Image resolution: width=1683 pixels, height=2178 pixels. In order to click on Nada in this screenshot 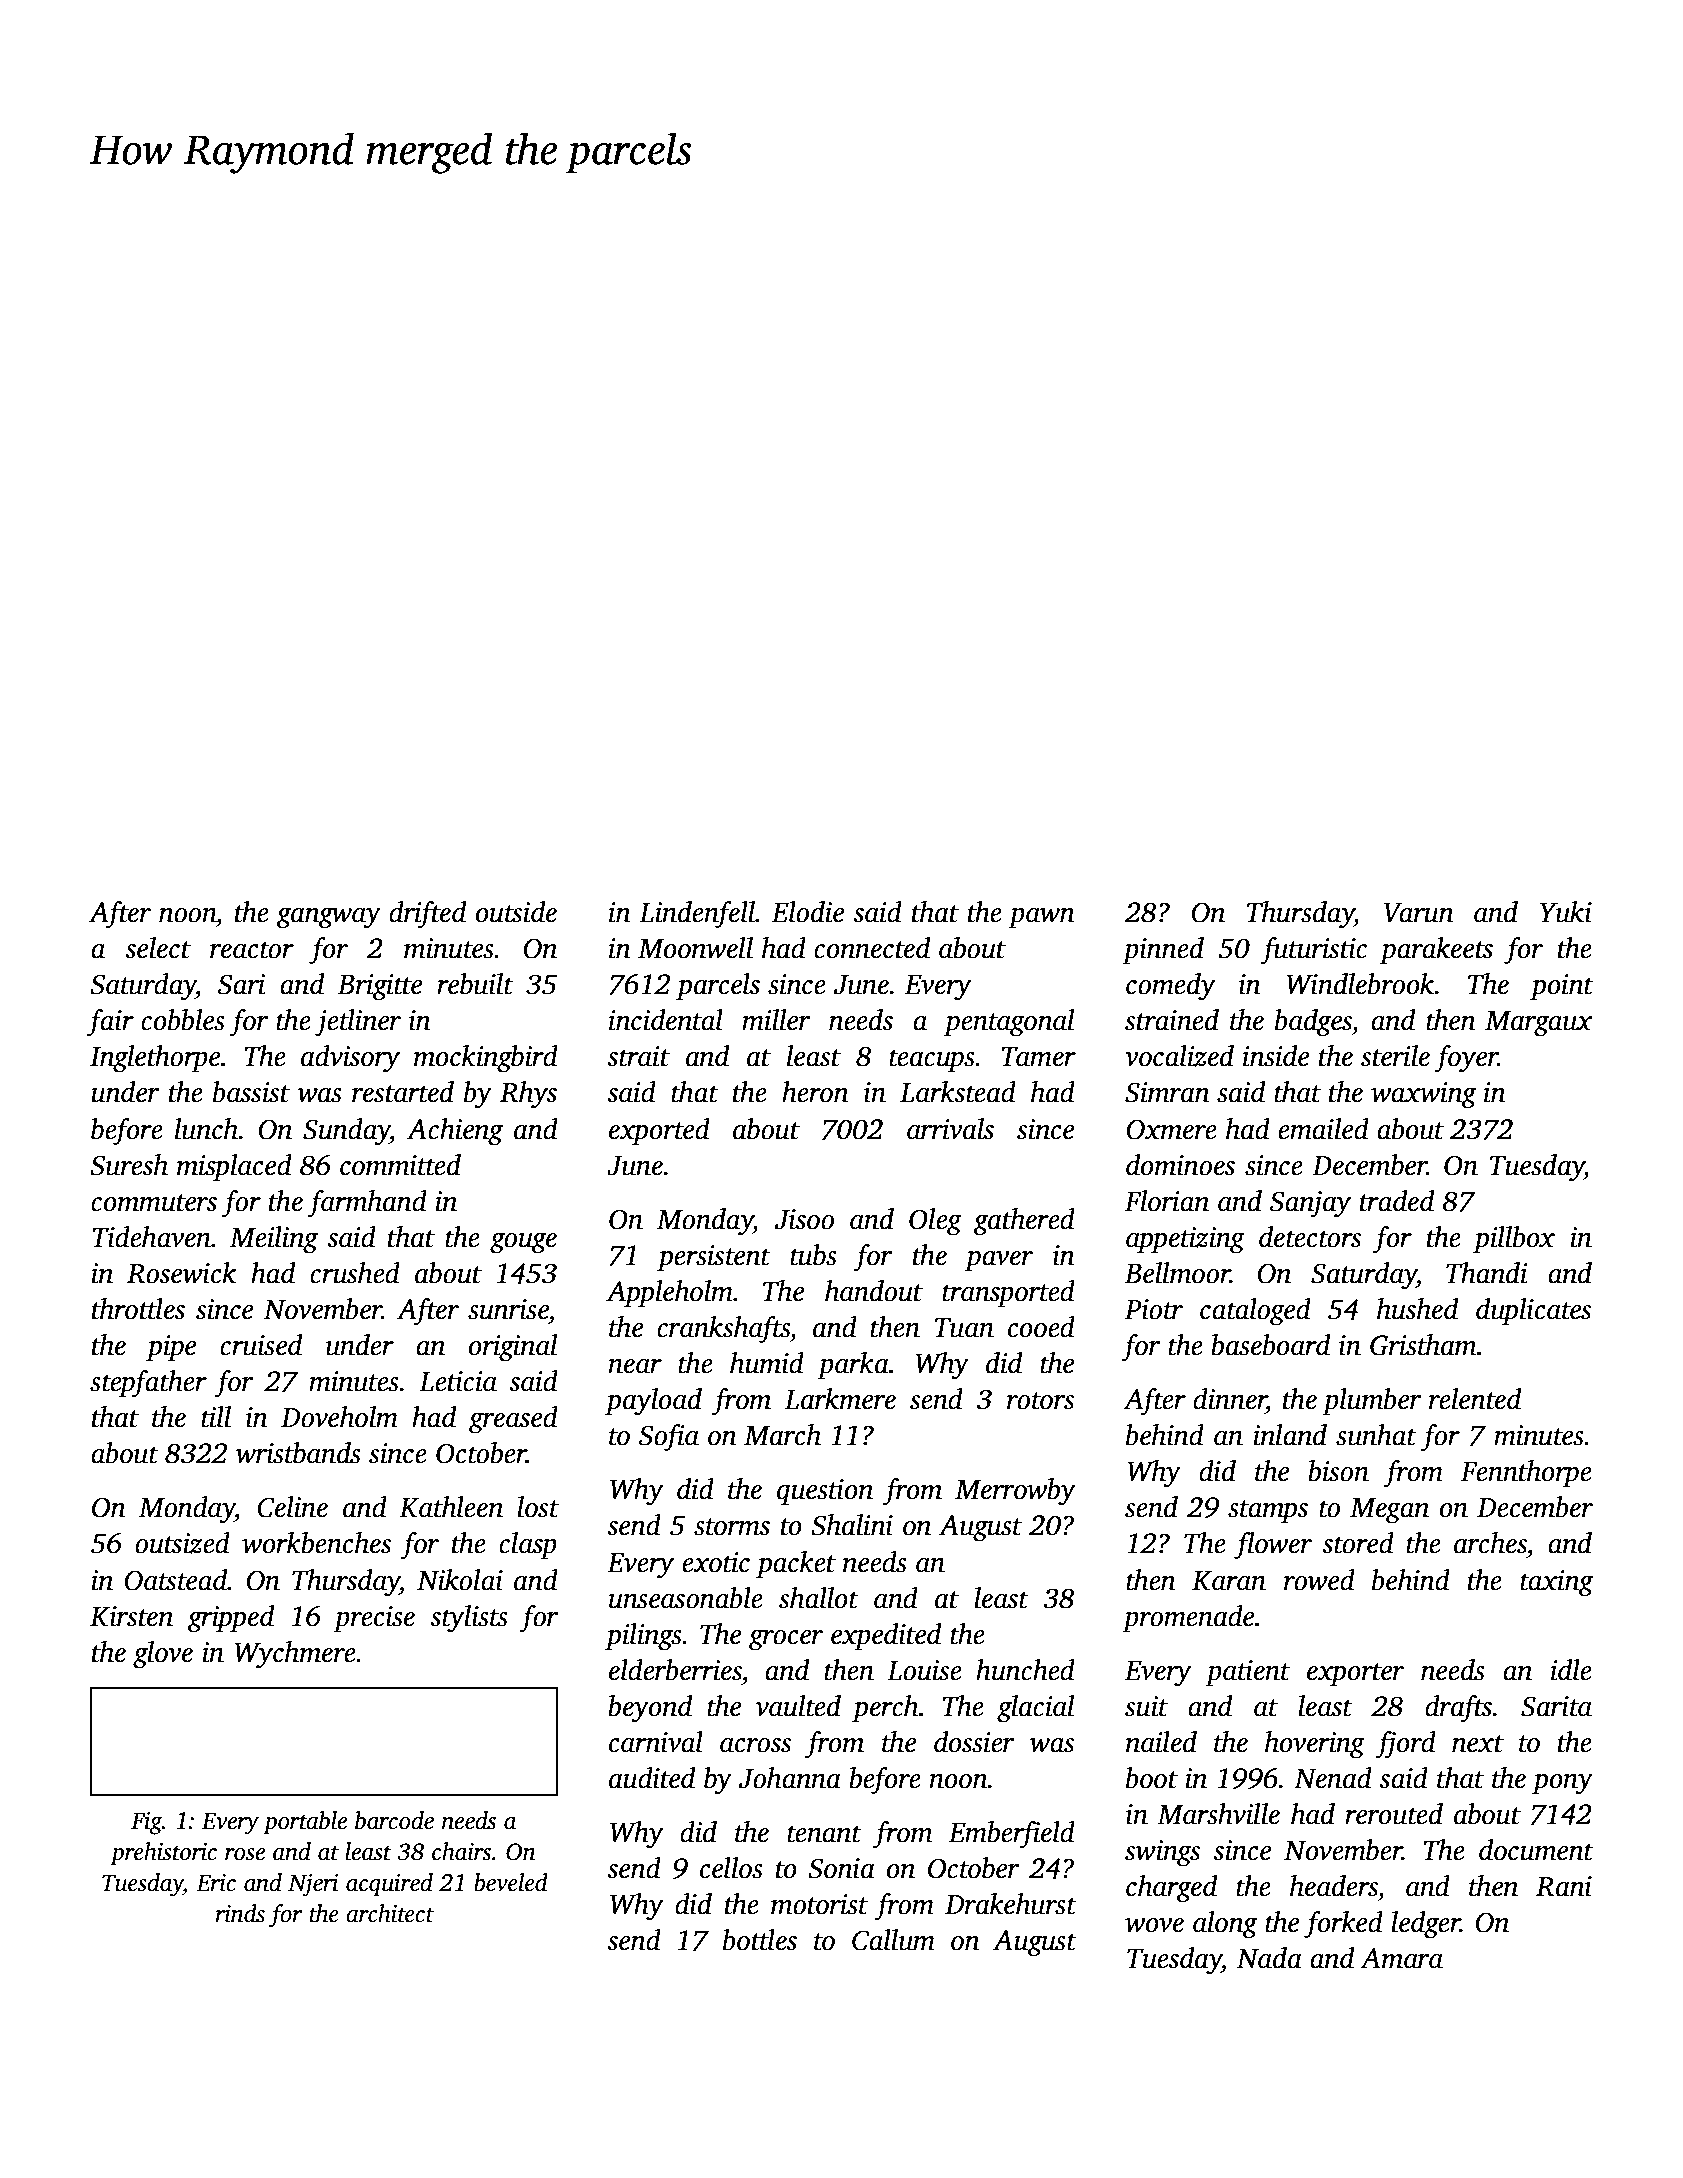, I will do `click(1269, 1958)`.
